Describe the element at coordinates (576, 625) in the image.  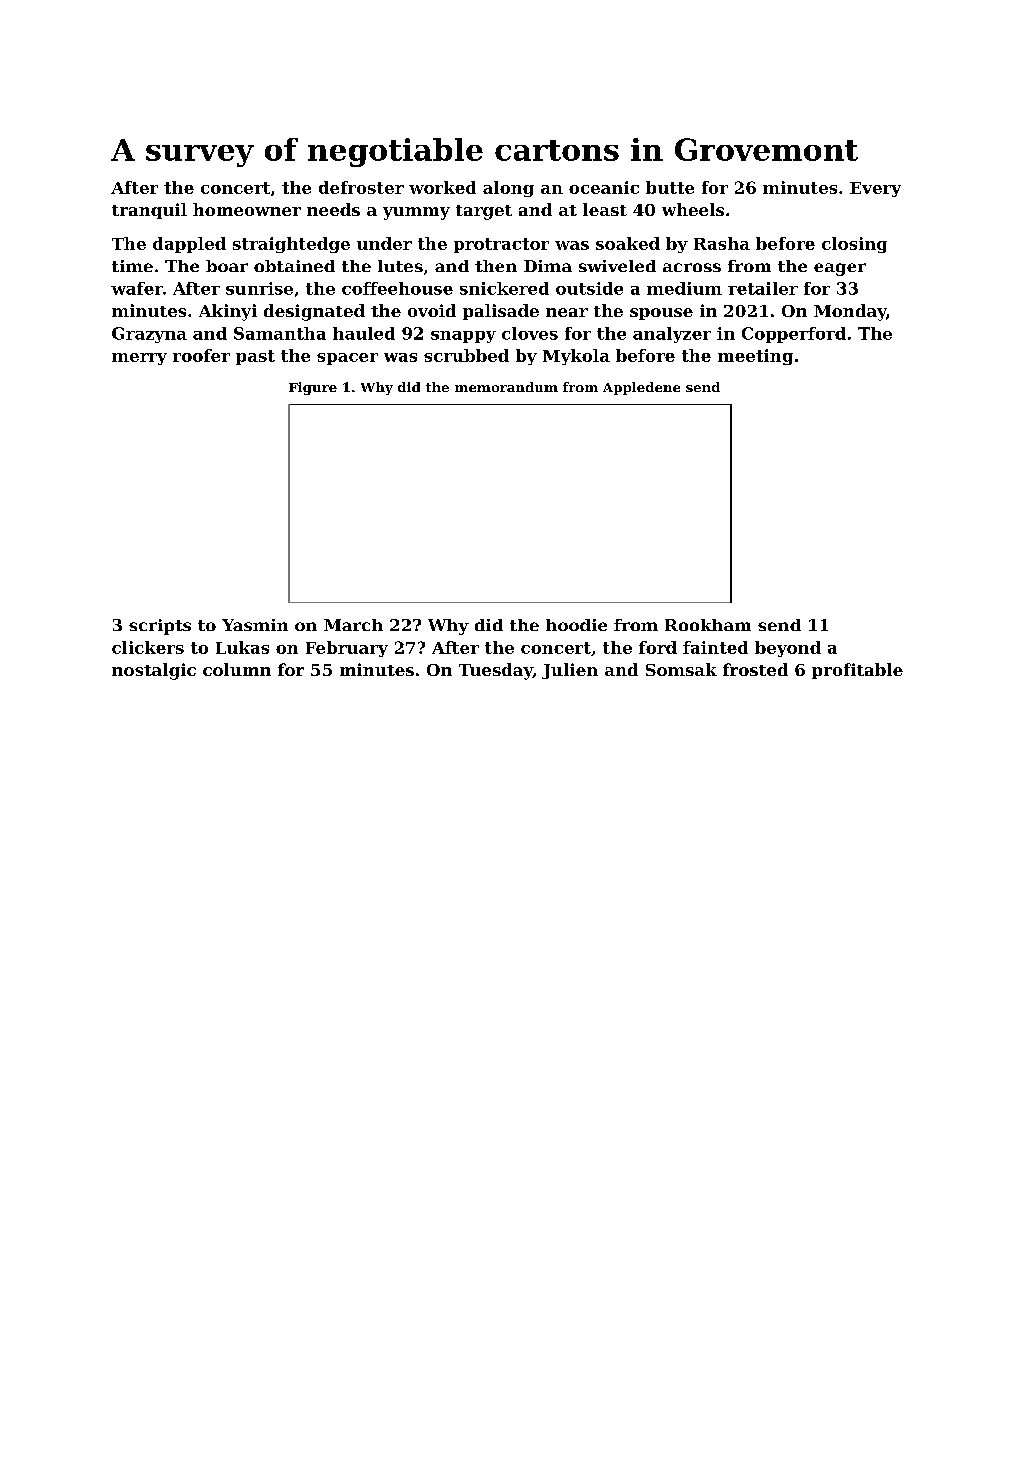
I see `hoodie` at that location.
